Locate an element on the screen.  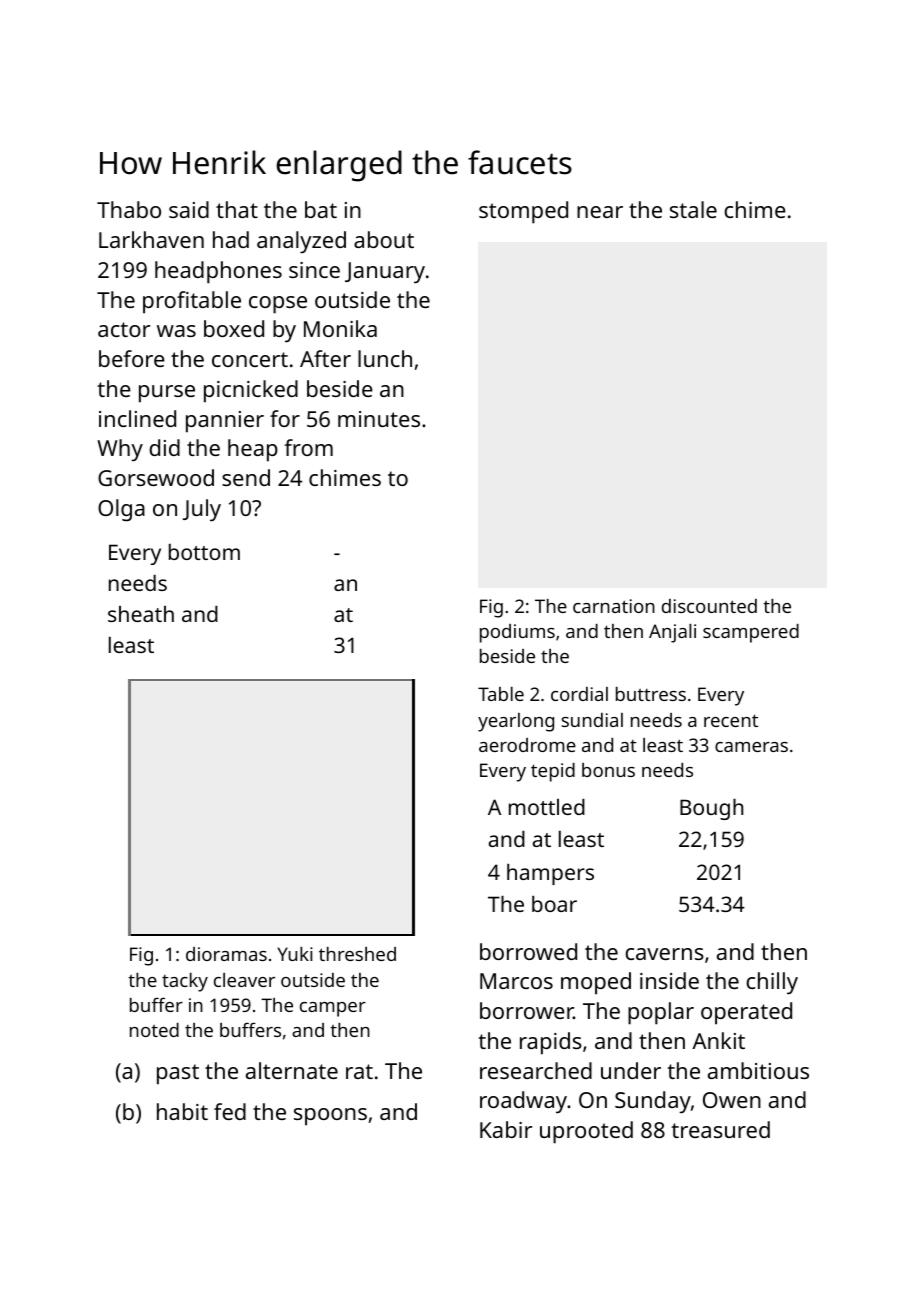
borrowed is located at coordinates (528, 951).
